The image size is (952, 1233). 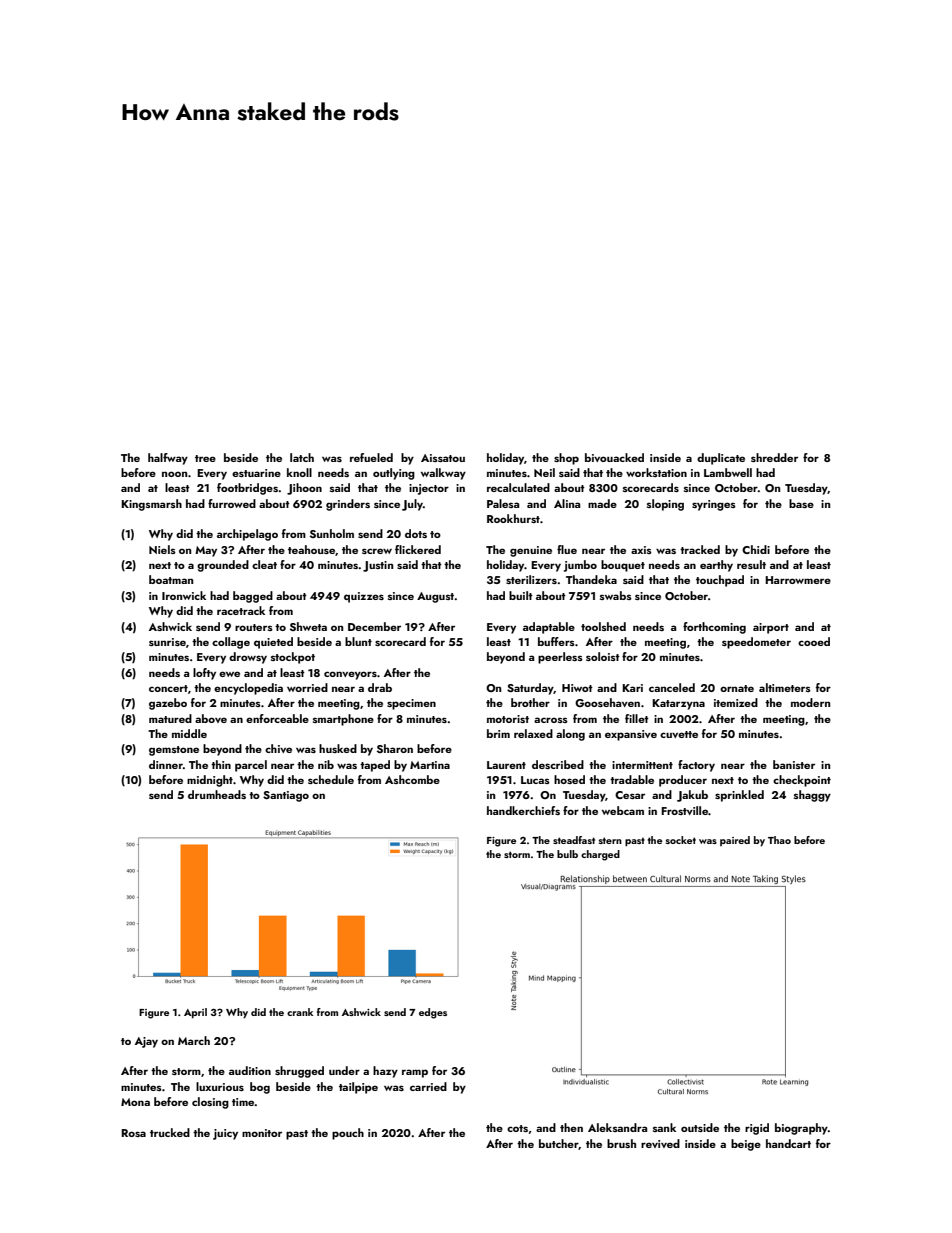 What do you see at coordinates (664, 1127) in the image?
I see `sank` at bounding box center [664, 1127].
